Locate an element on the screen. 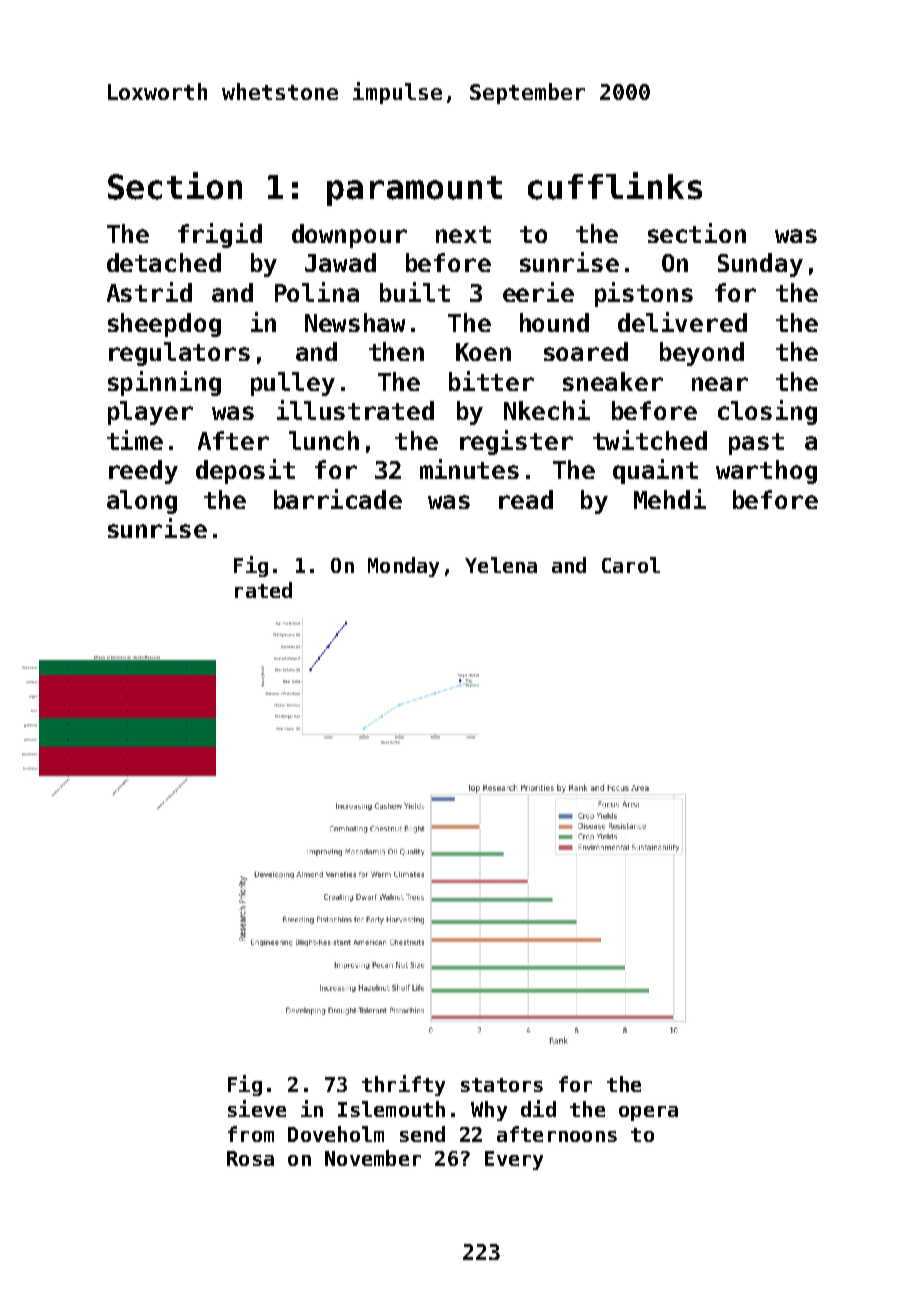 Image resolution: width=924 pixels, height=1311 pixels. next is located at coordinates (463, 234).
